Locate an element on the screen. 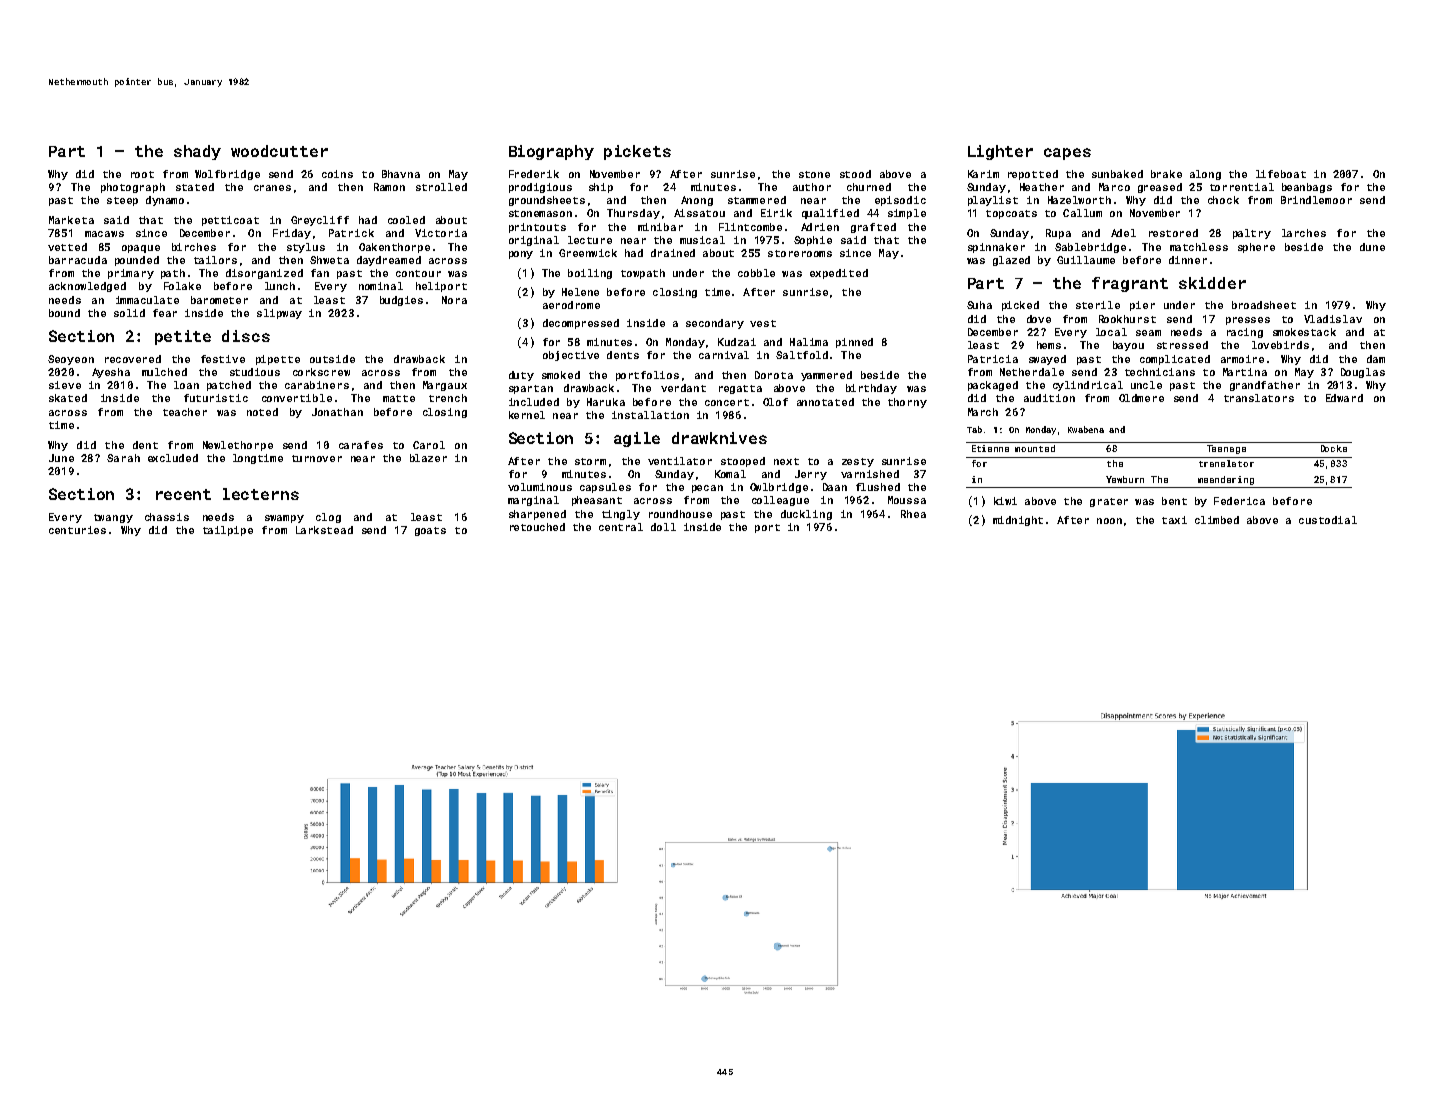 The image size is (1434, 1108). drawknives is located at coordinates (719, 438).
